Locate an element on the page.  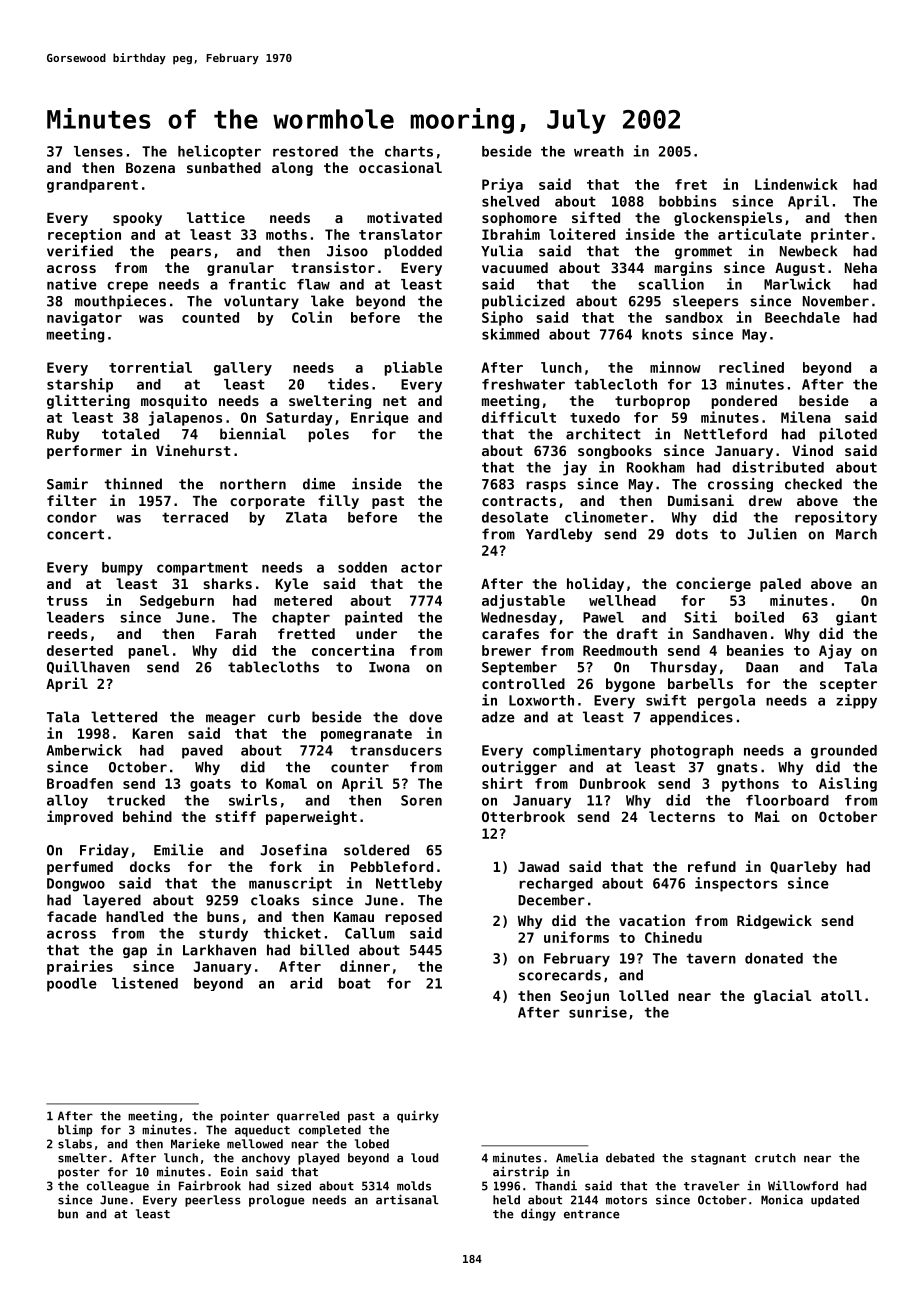
meager is located at coordinates (231, 719).
